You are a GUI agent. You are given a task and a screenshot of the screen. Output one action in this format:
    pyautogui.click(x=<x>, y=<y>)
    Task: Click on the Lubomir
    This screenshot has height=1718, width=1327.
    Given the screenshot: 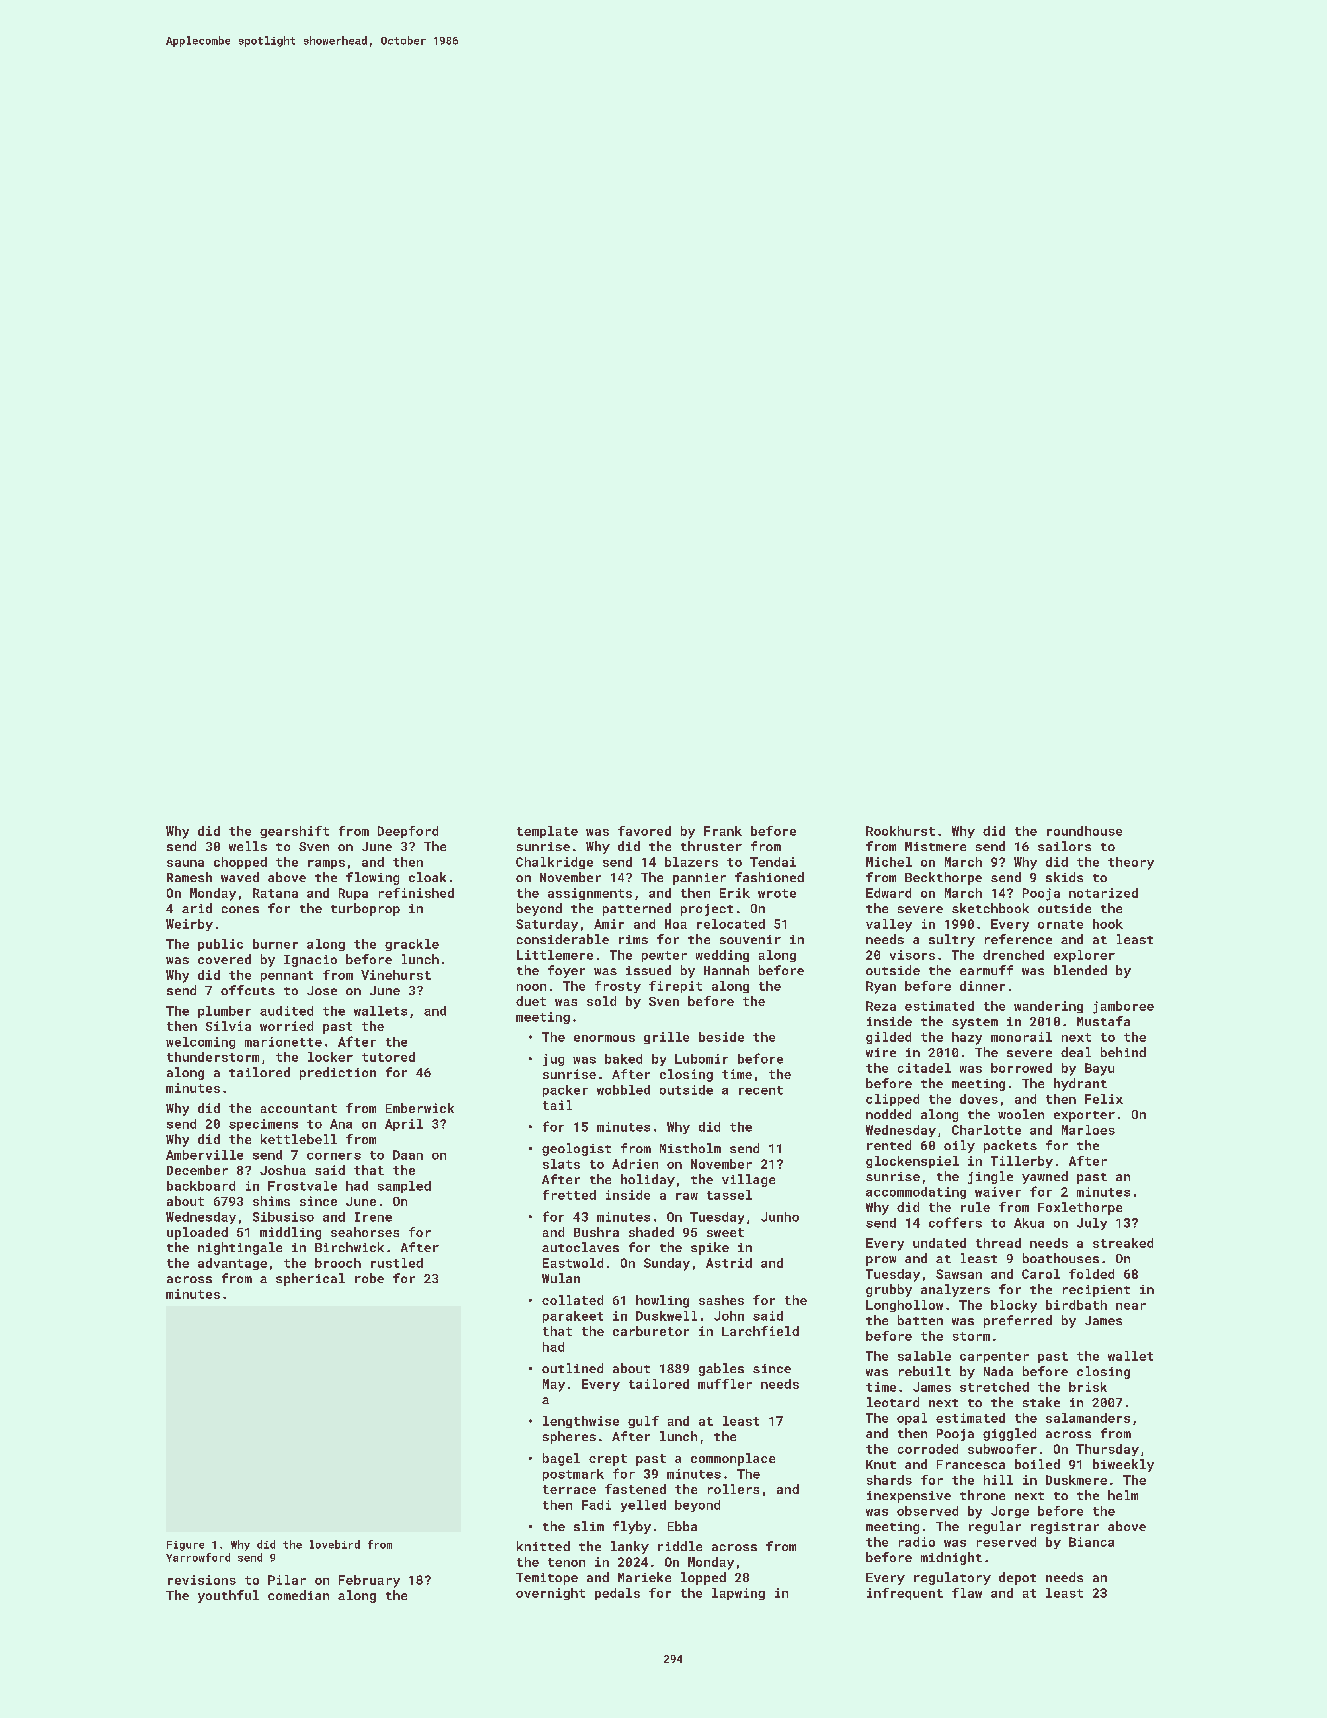 What is the action you would take?
    pyautogui.click(x=701, y=1059)
